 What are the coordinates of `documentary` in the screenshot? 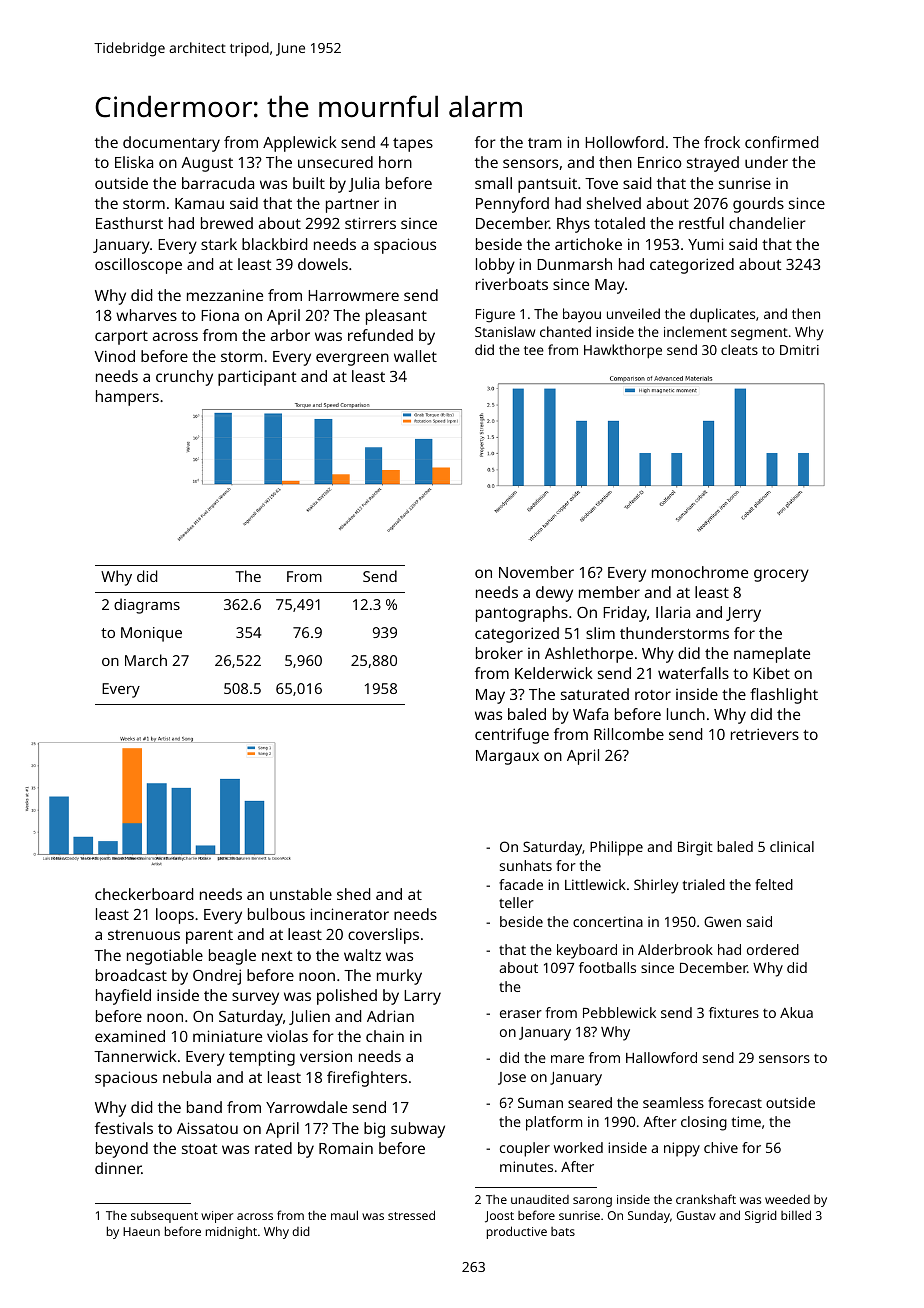 It's located at (171, 144).
